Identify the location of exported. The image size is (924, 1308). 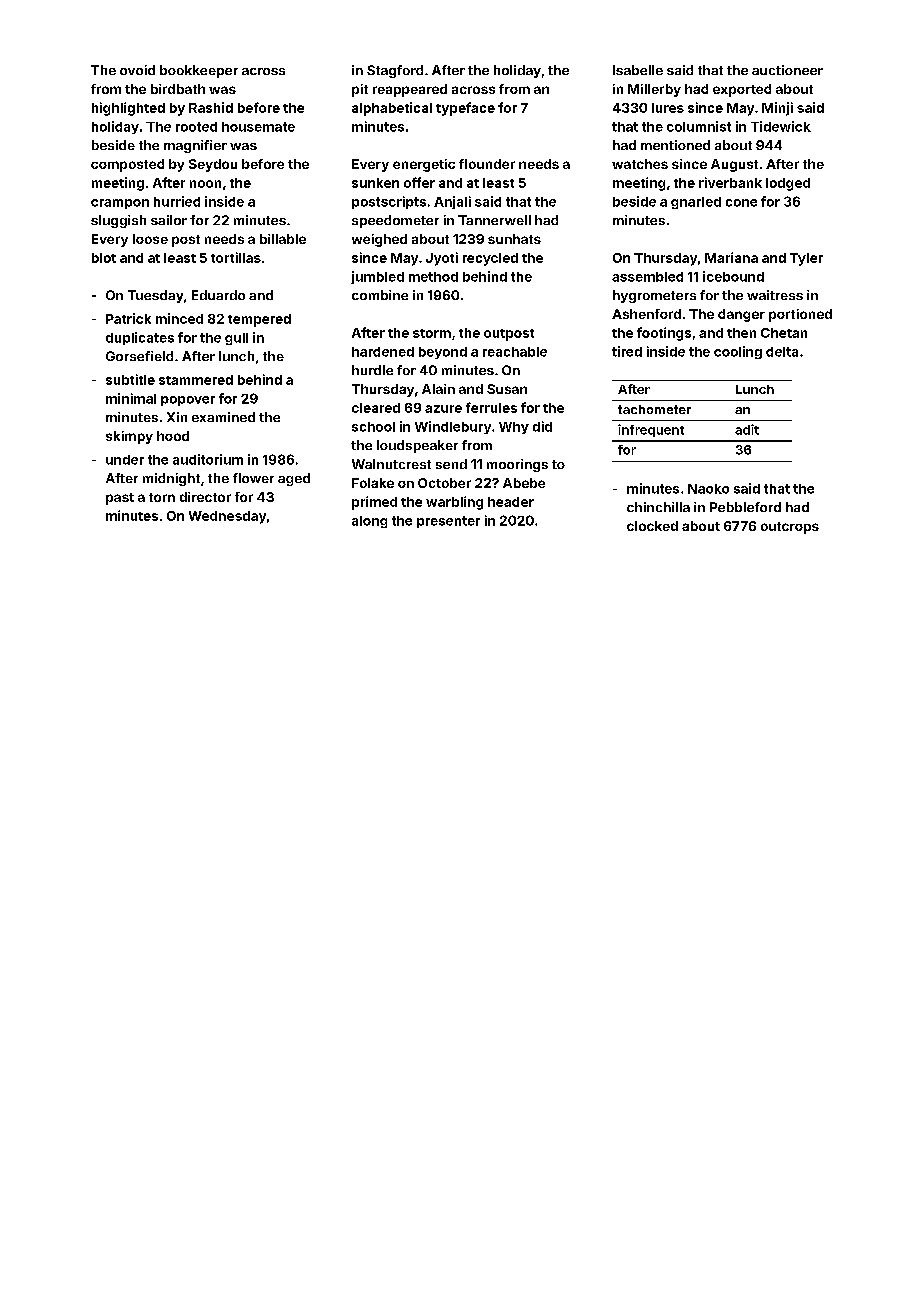
(742, 90).
